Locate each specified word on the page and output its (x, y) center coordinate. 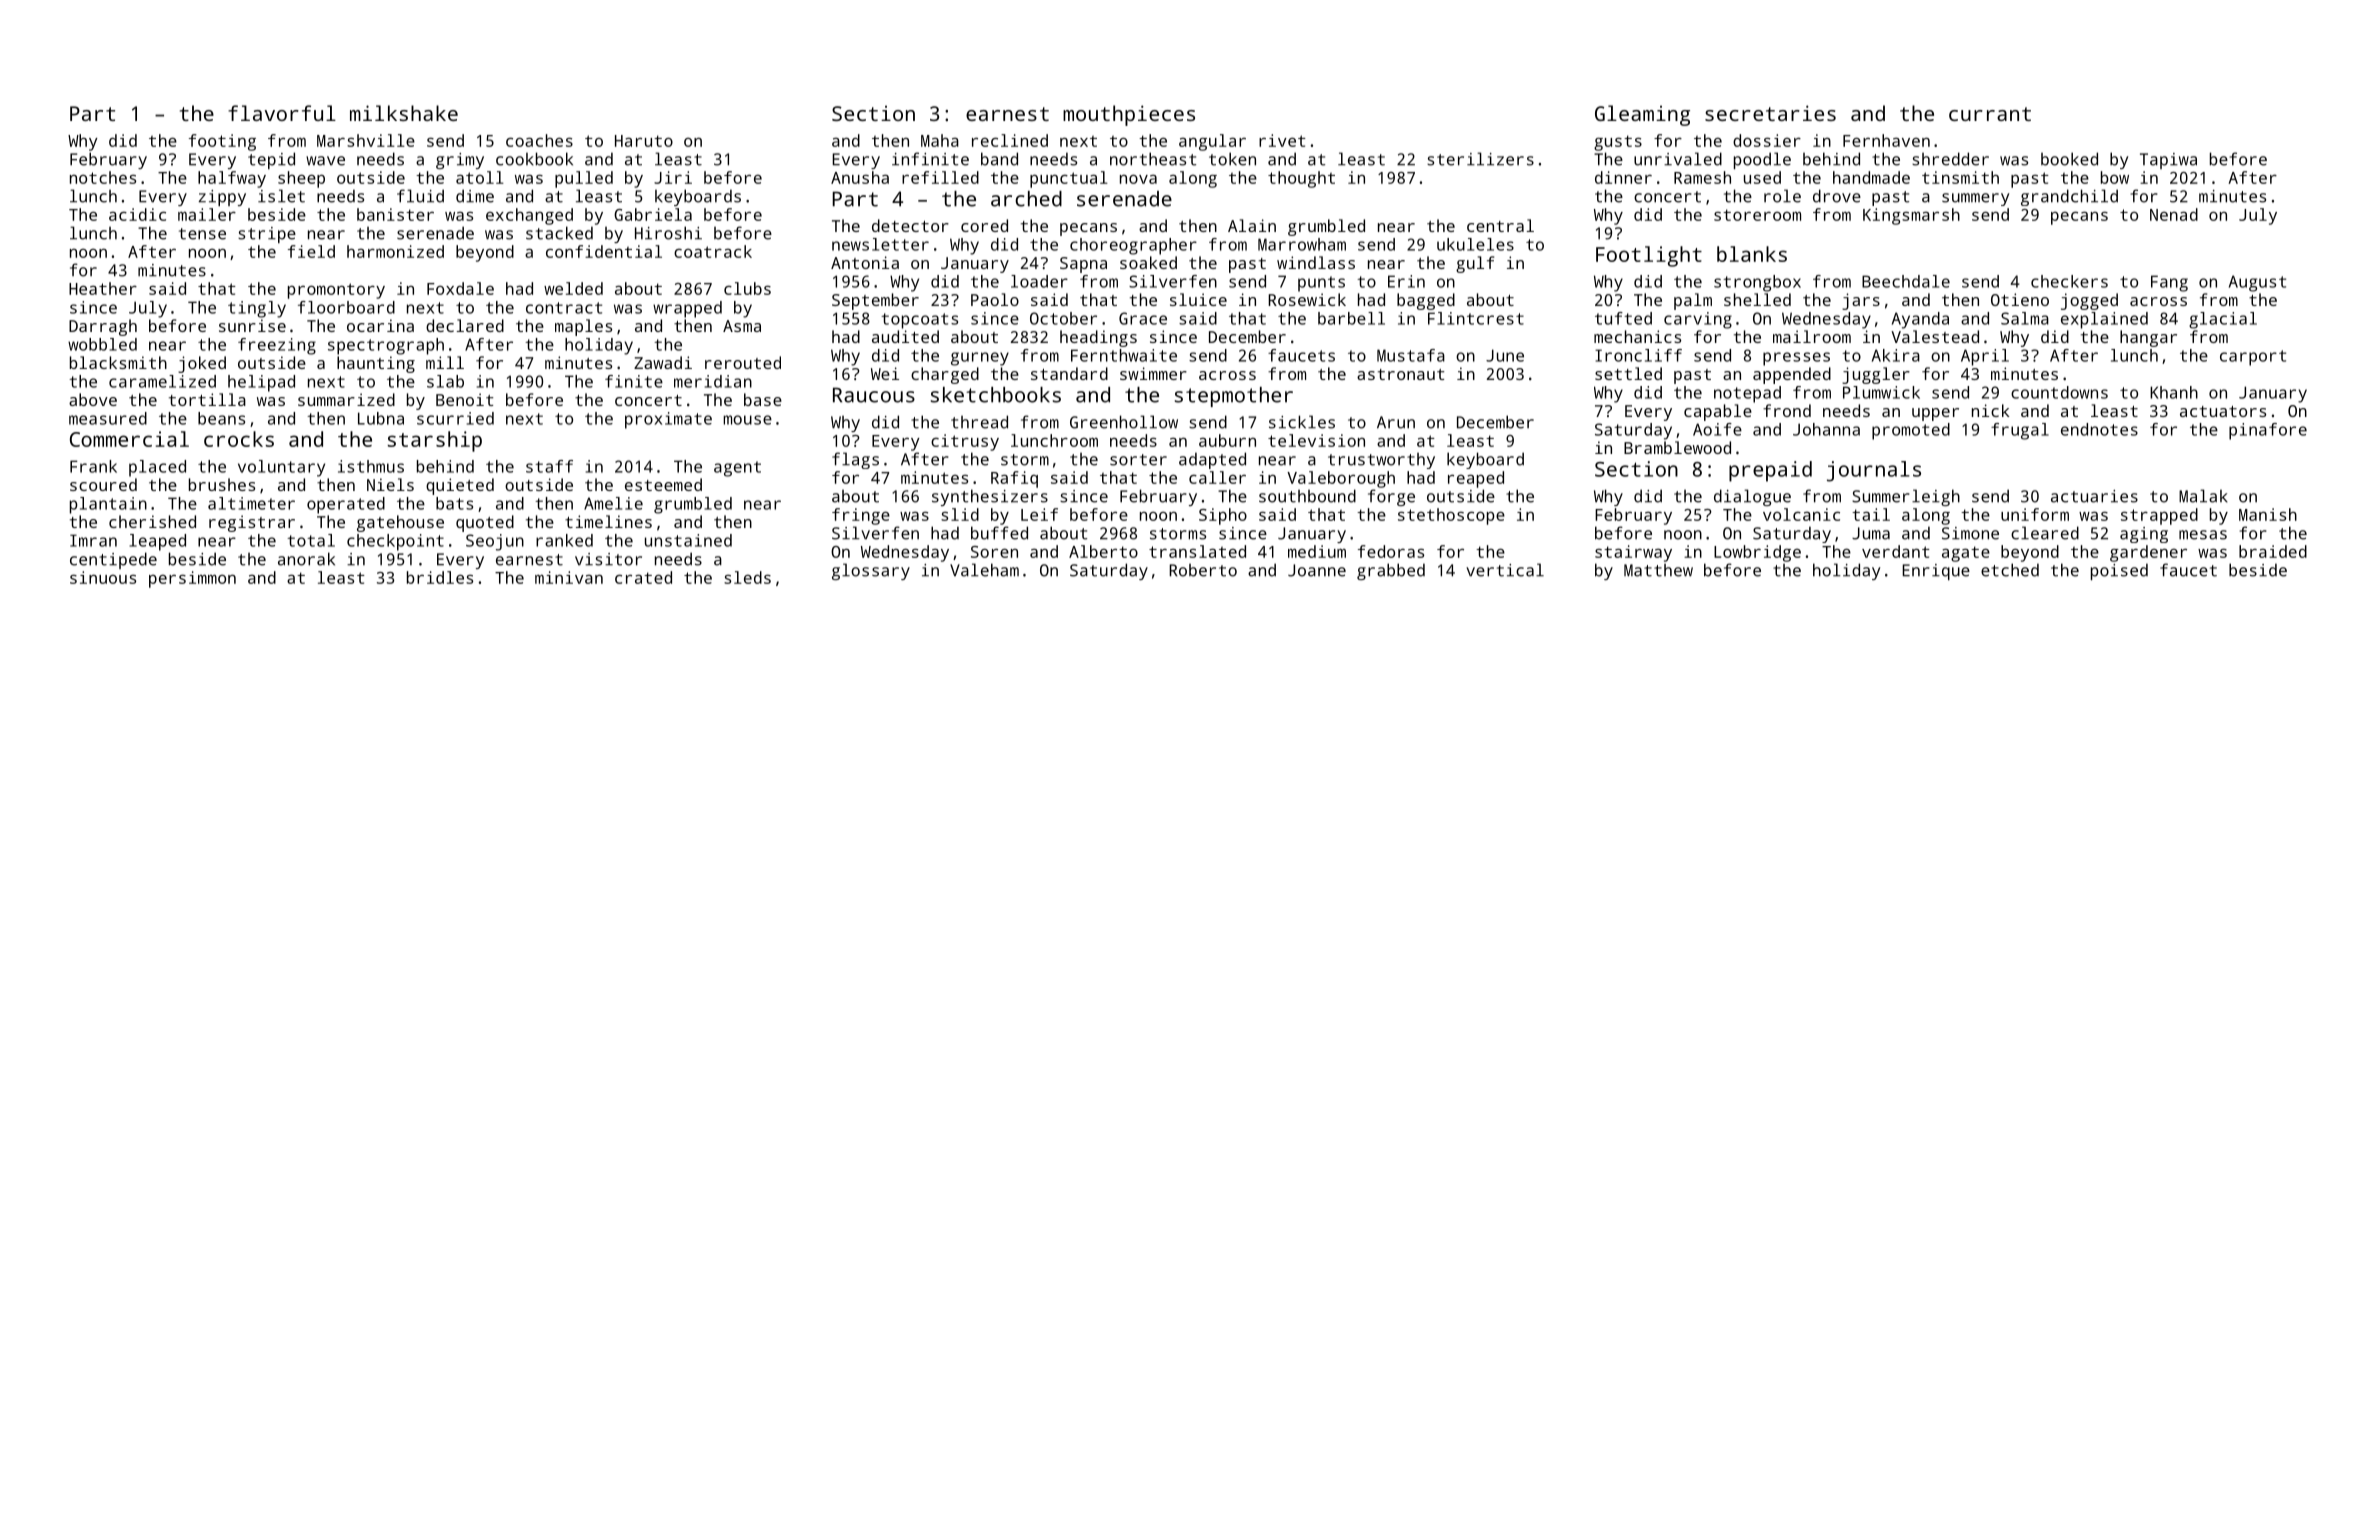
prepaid (1770, 471)
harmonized (395, 251)
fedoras (1391, 551)
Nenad (2174, 214)
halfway (232, 179)
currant (1990, 114)
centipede (113, 560)
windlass (1316, 262)
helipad (261, 383)
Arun (1396, 422)
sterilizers (1480, 159)
